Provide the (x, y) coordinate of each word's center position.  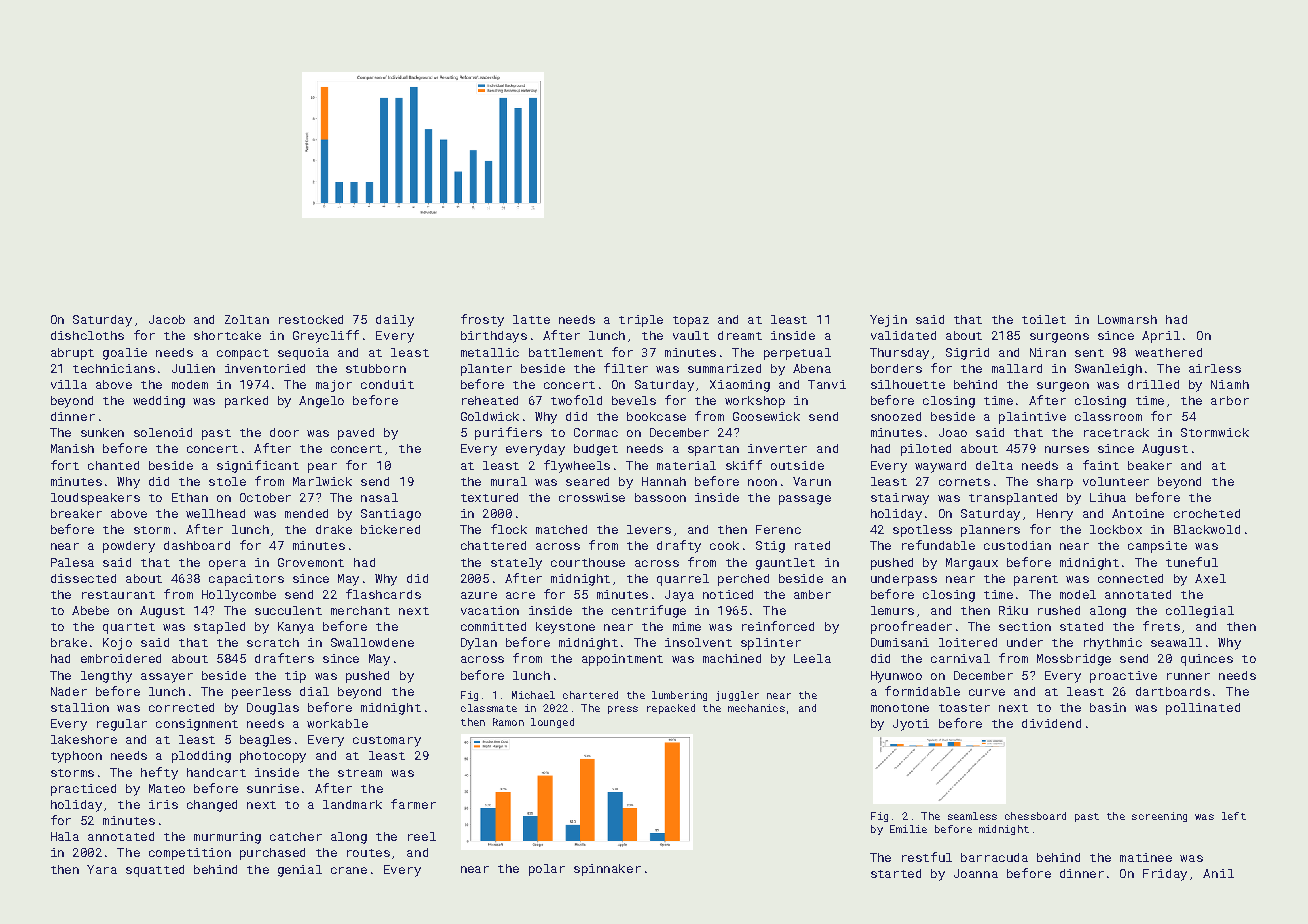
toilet (1044, 319)
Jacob (167, 319)
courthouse (588, 562)
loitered (968, 642)
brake (69, 642)
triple (641, 321)
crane (349, 870)
